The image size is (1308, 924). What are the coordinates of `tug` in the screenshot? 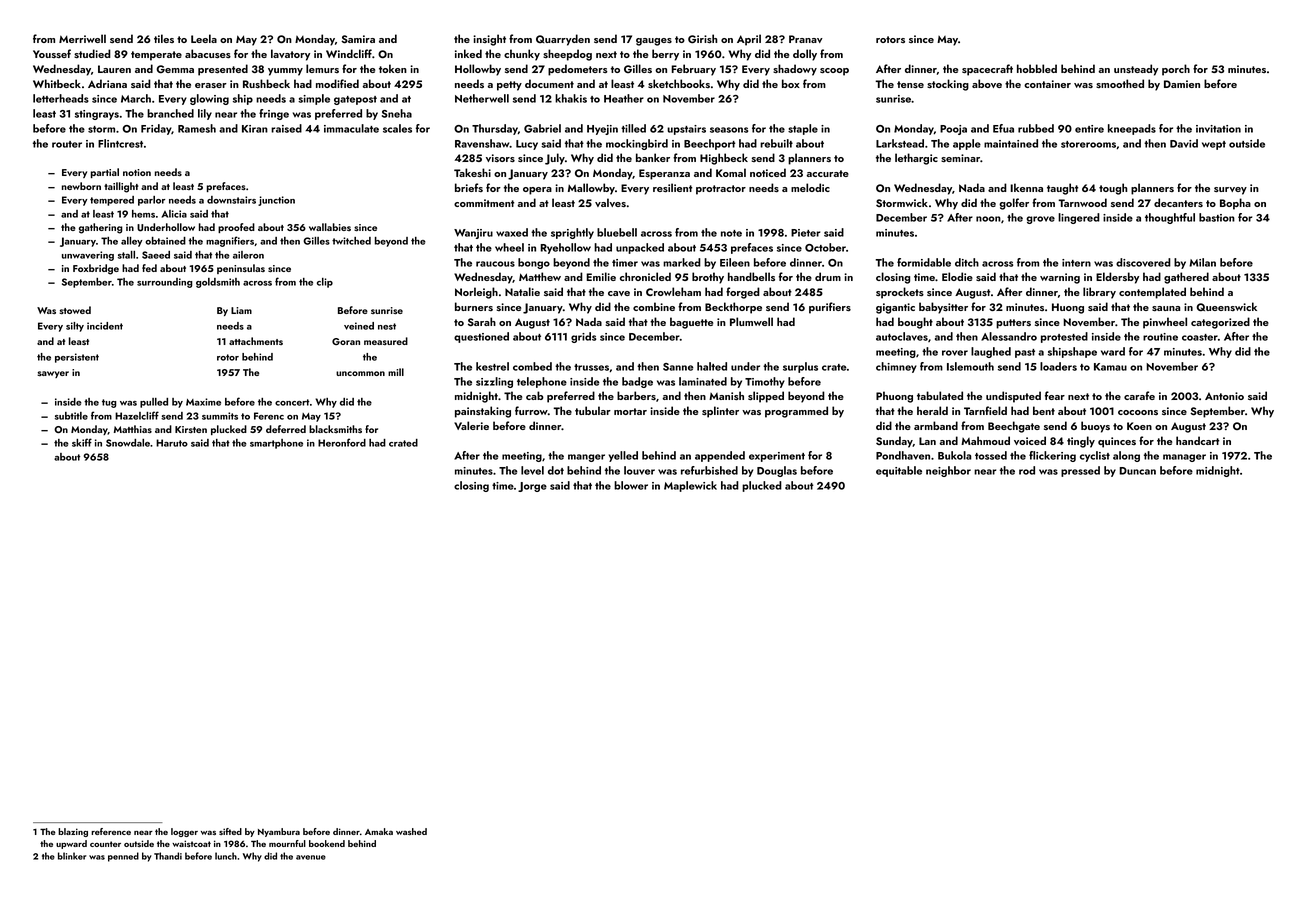 It's located at (109, 403).
